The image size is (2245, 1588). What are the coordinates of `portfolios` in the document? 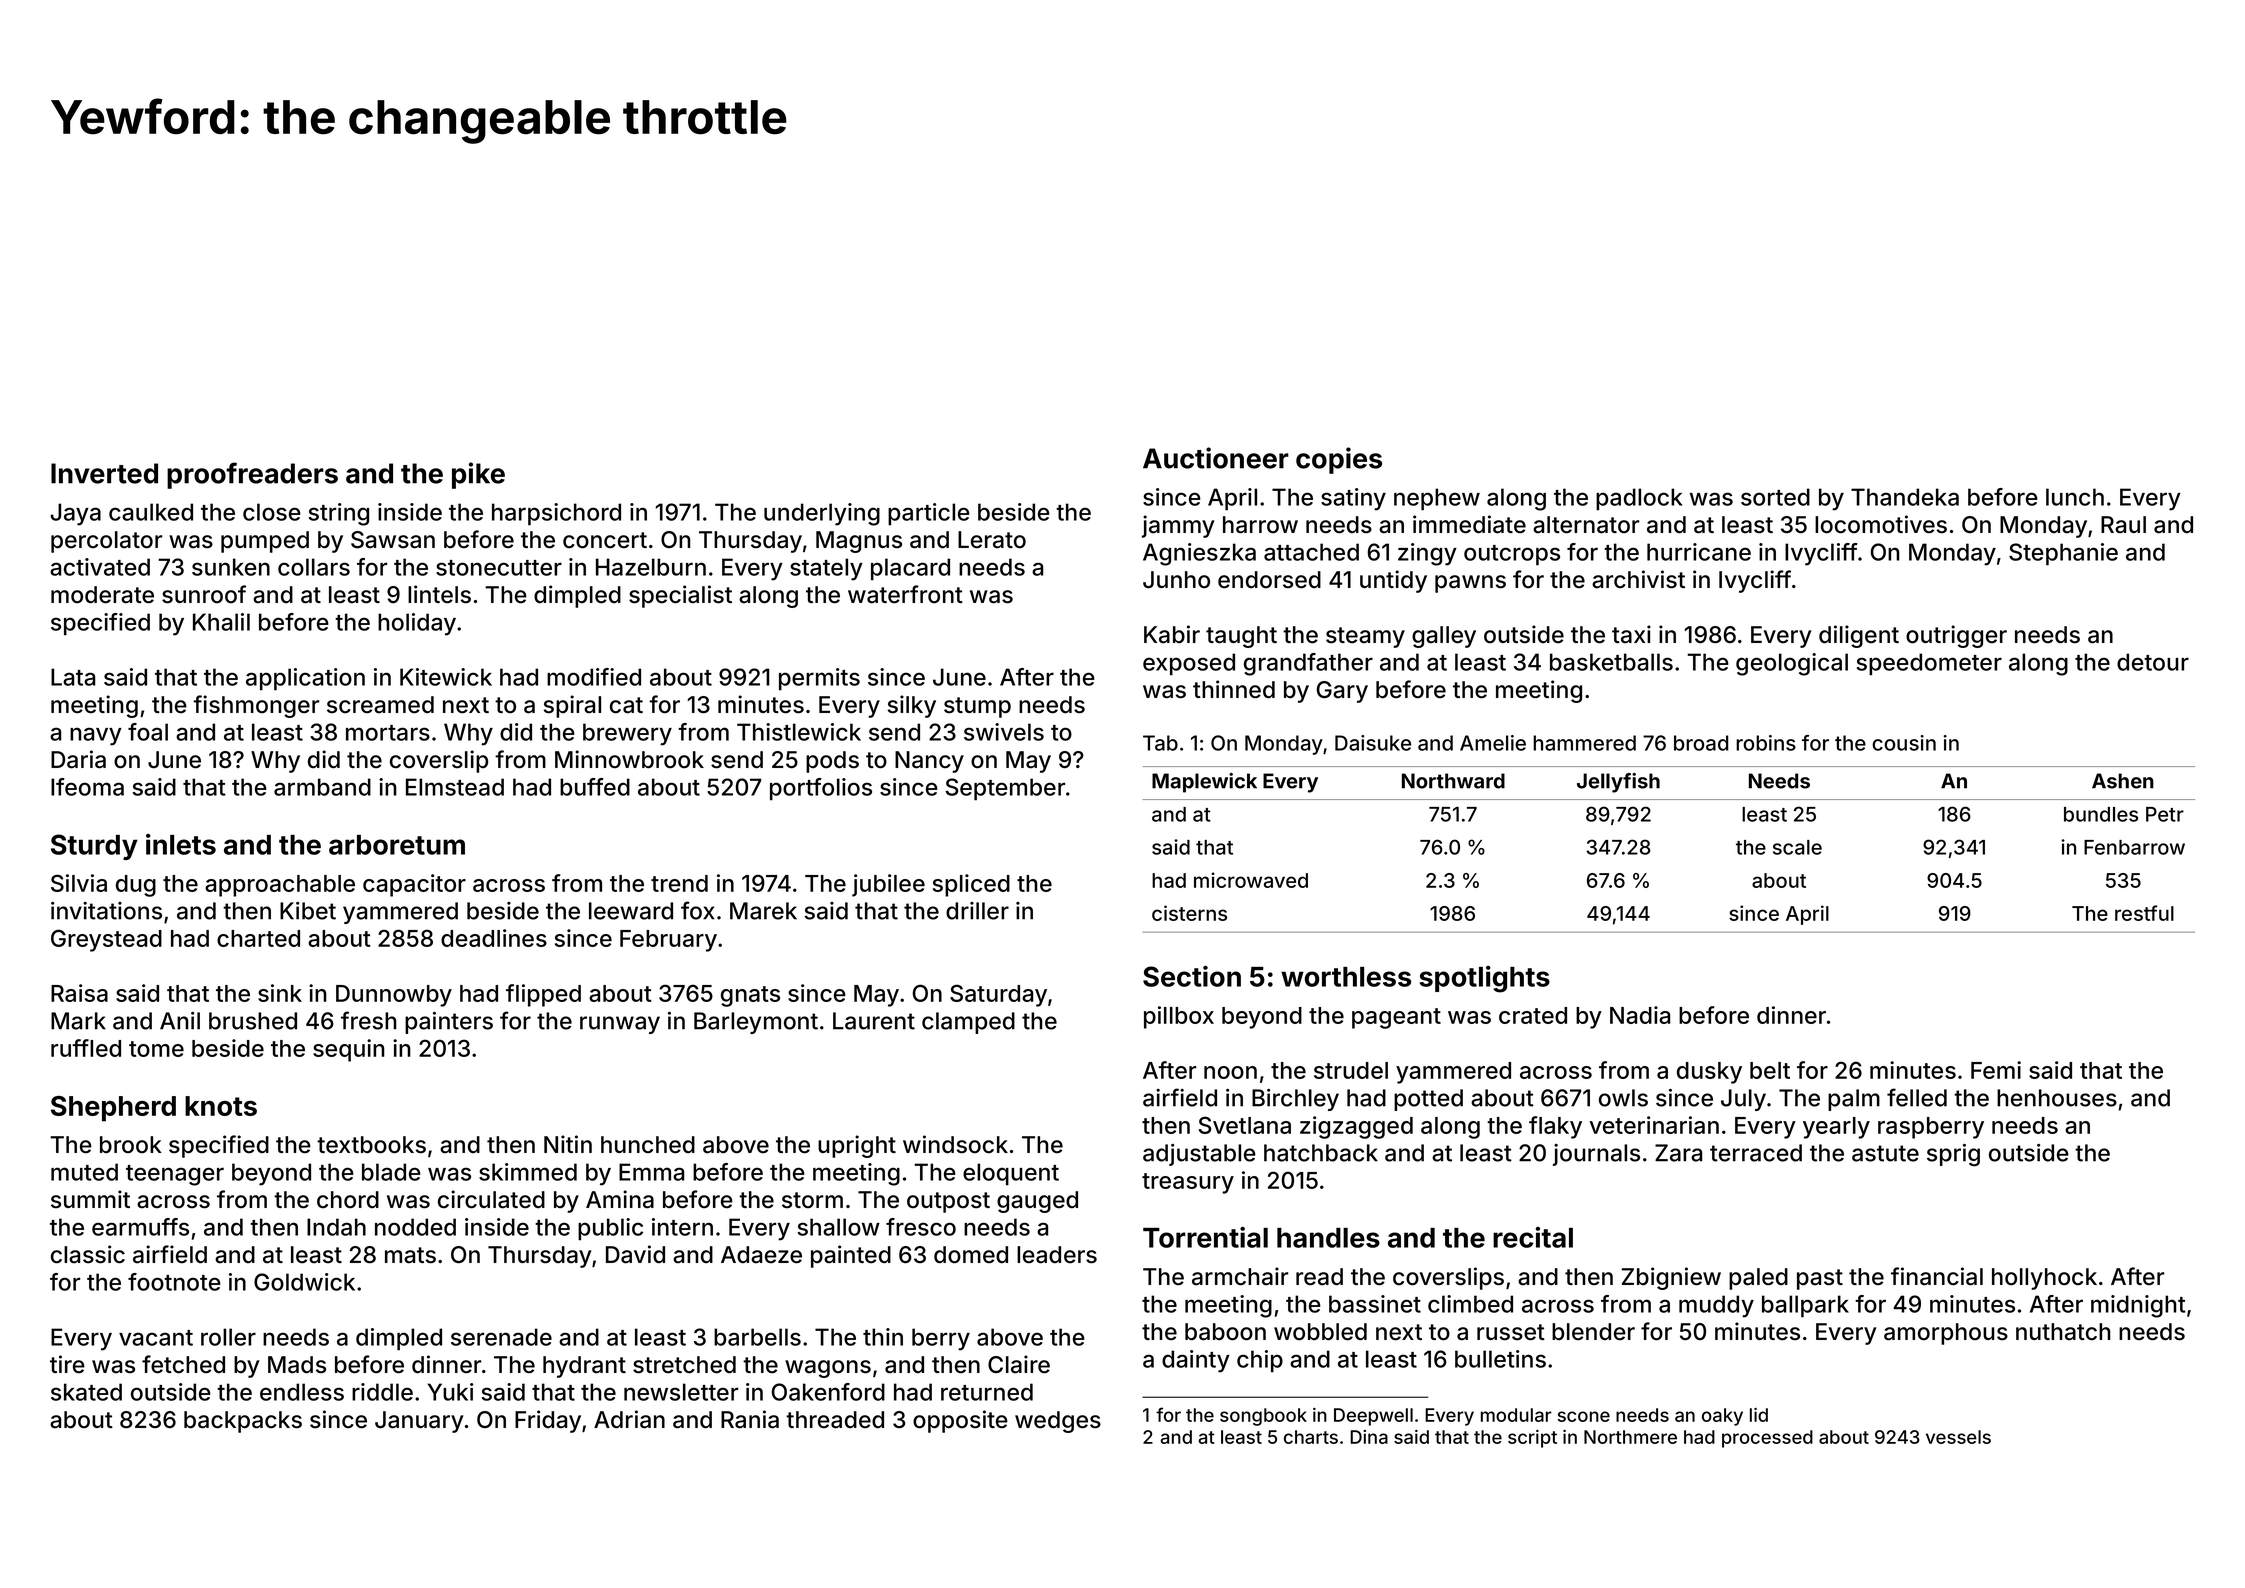 It's located at (821, 789).
